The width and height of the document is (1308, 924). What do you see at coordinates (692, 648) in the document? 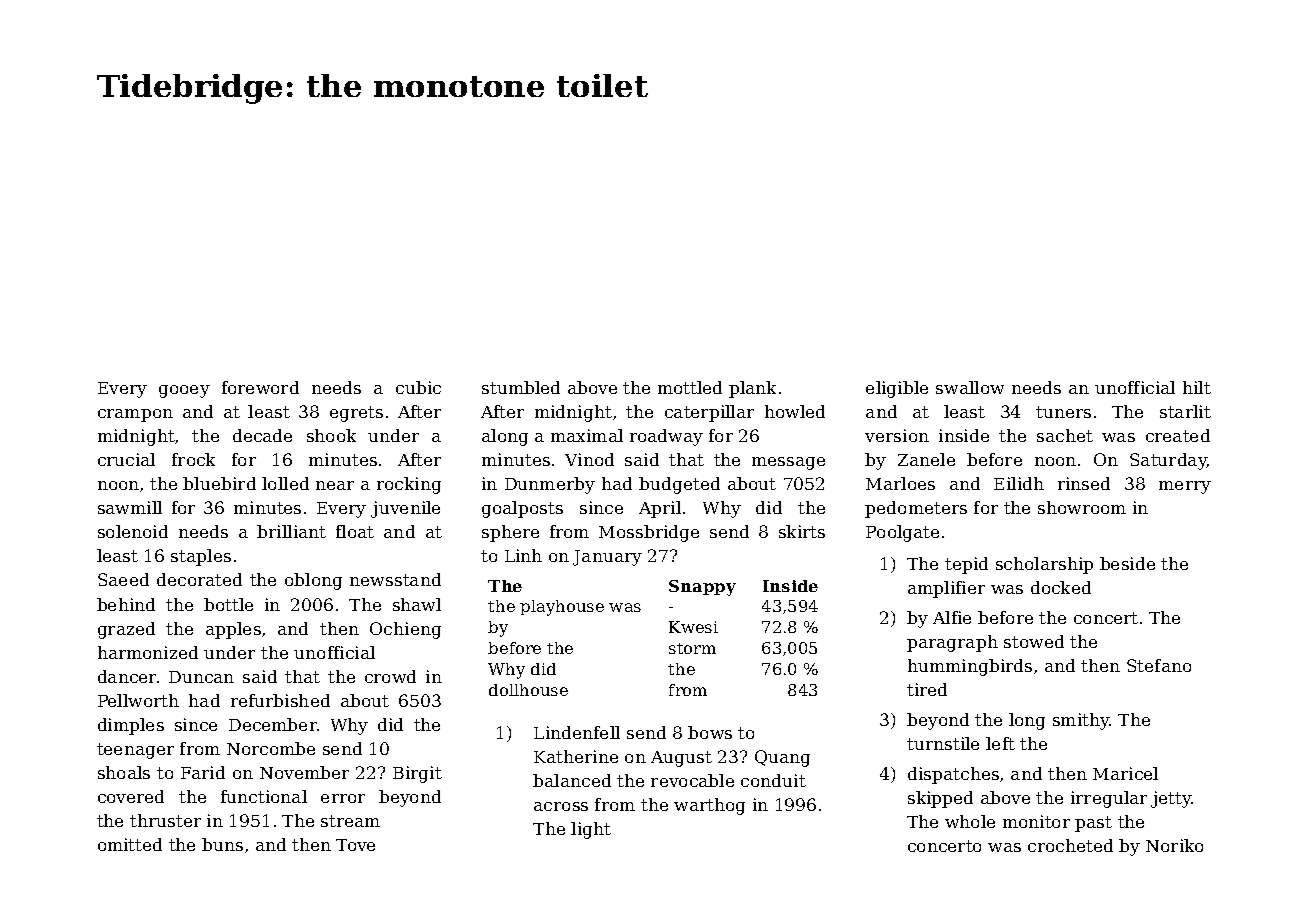
I see `storm` at bounding box center [692, 648].
